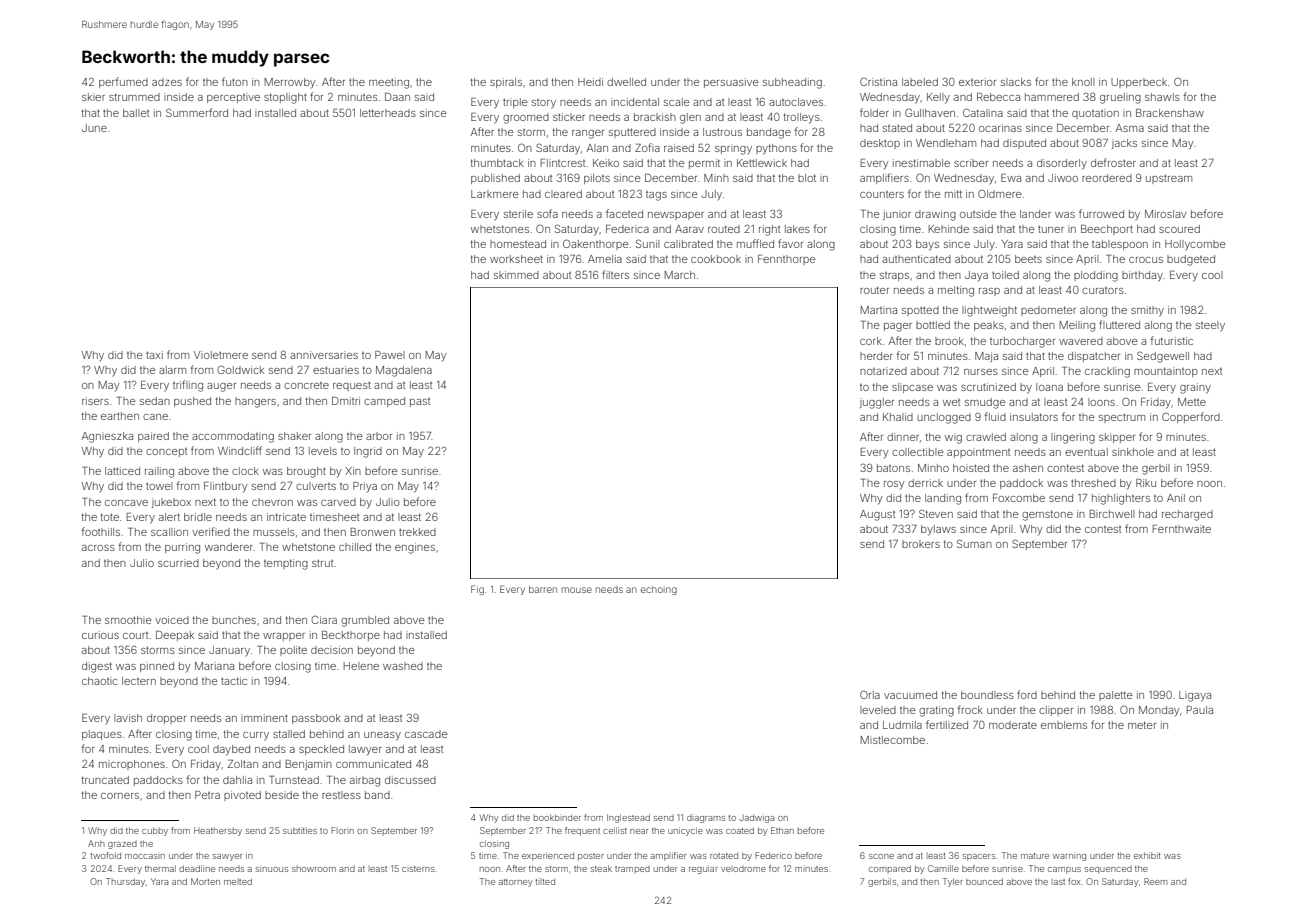 The image size is (1308, 924). What do you see at coordinates (782, 830) in the image?
I see `Ethan` at bounding box center [782, 830].
